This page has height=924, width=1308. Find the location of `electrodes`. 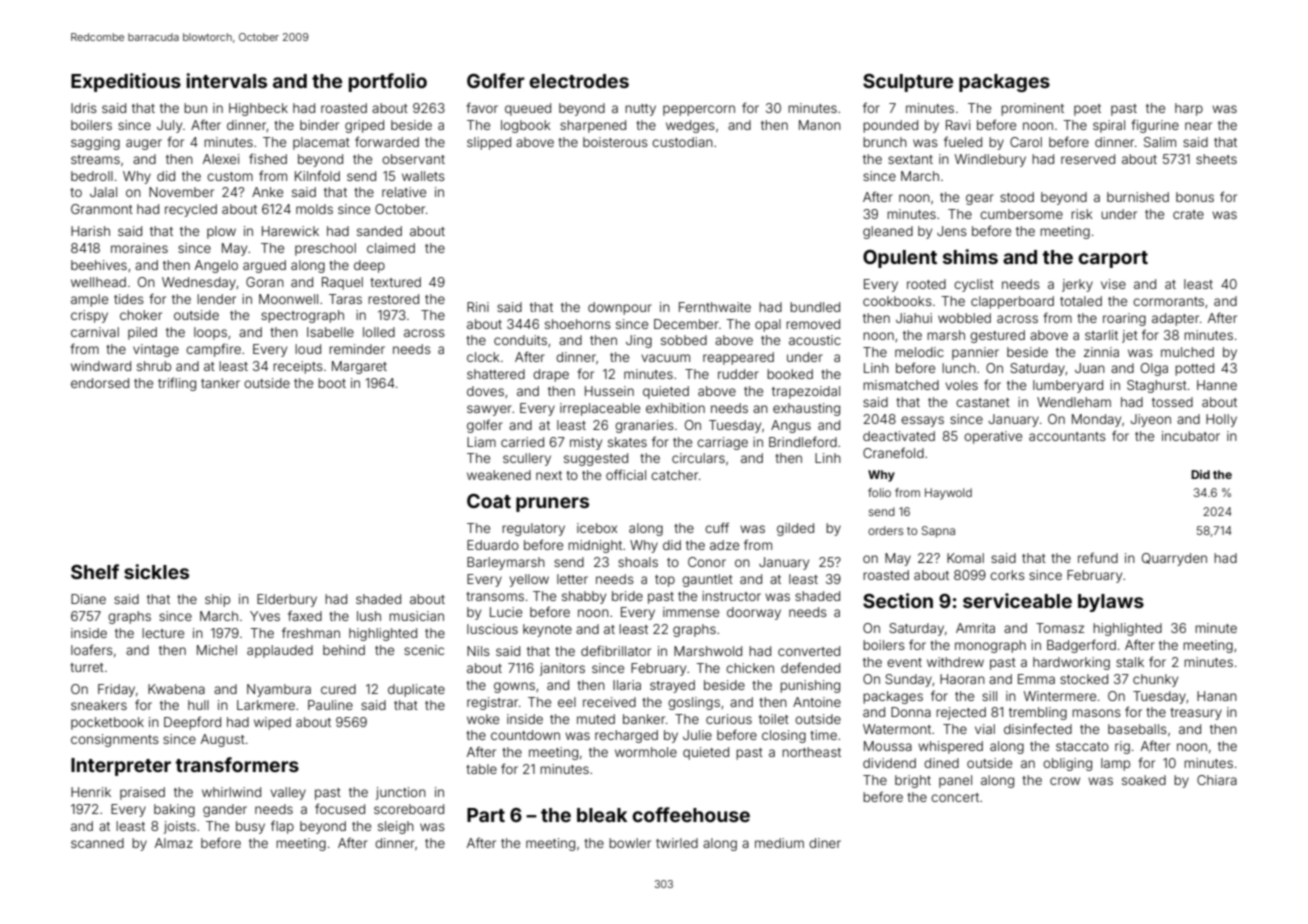

electrodes is located at coordinates (579, 81).
